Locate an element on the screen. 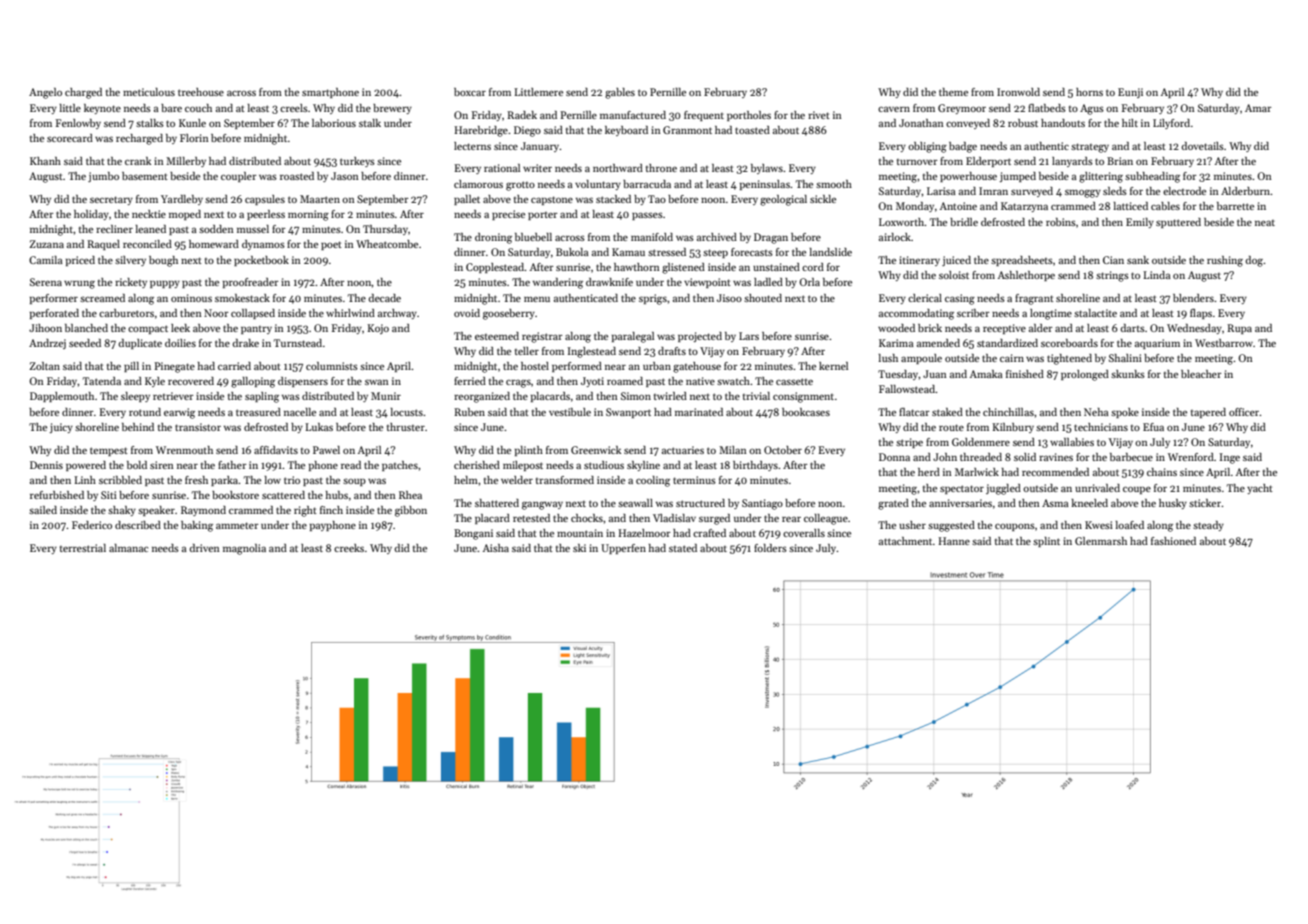  puppy is located at coordinates (165, 284).
